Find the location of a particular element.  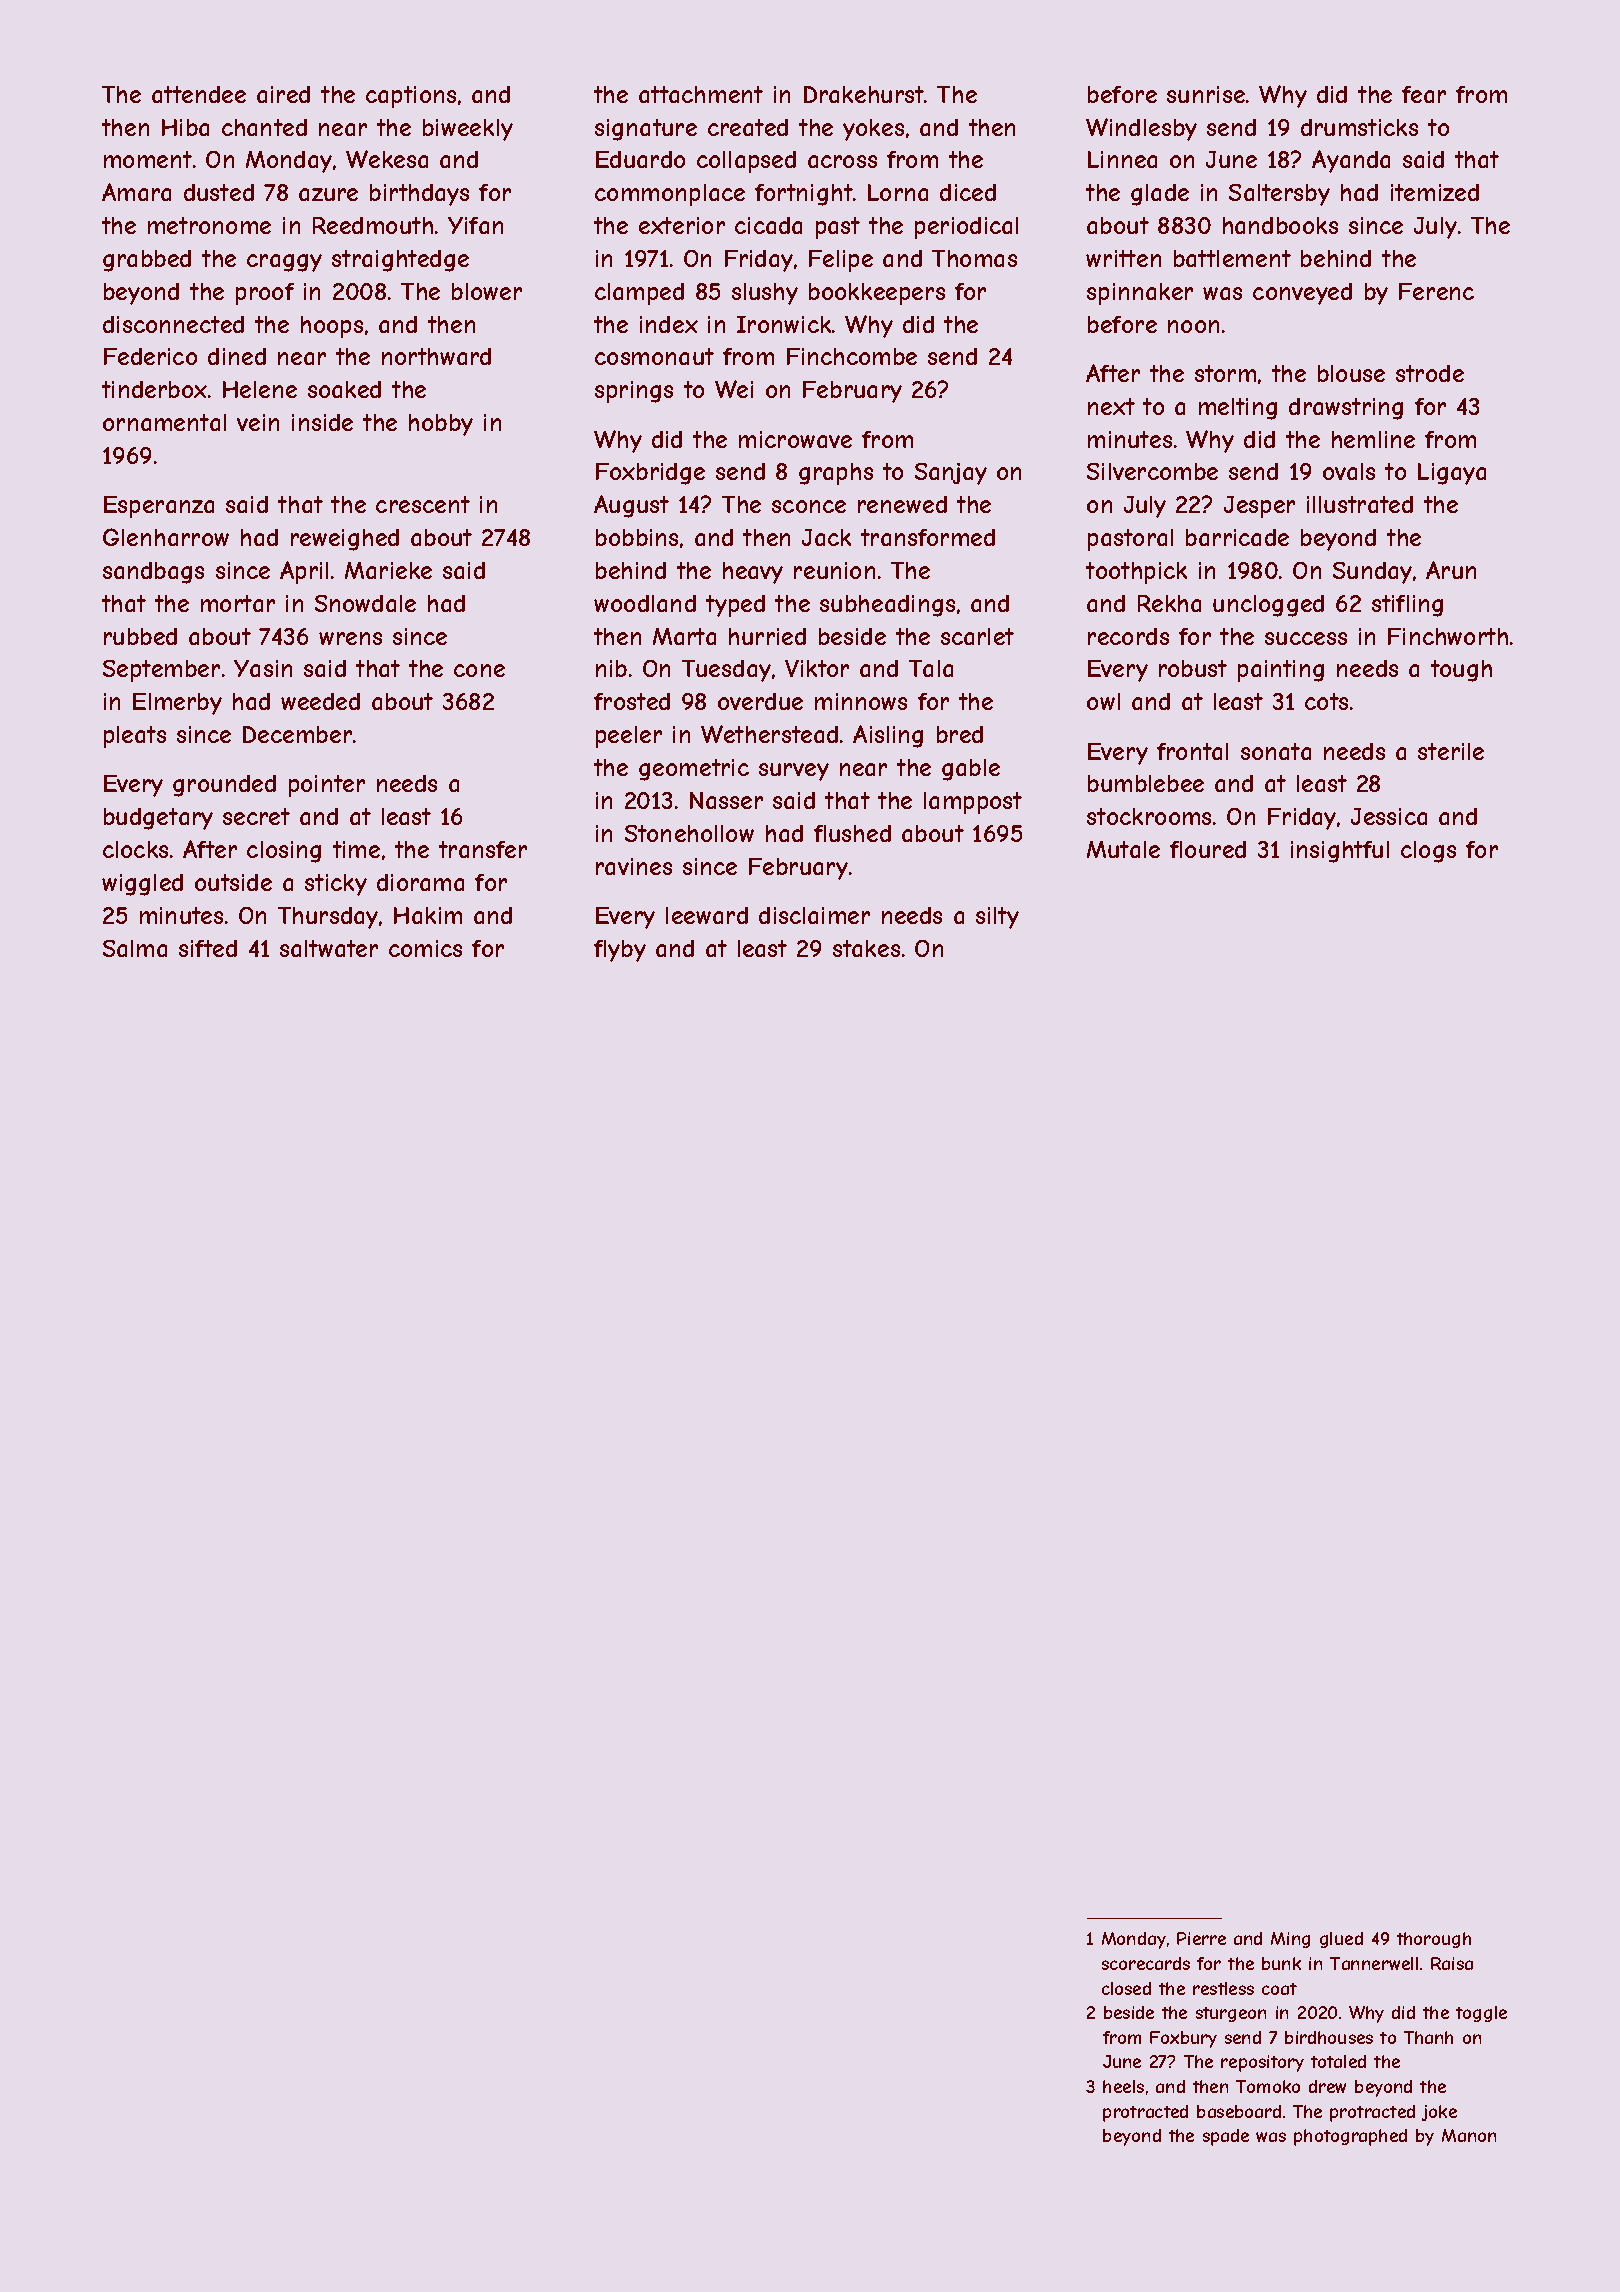

proof is located at coordinates (265, 294).
